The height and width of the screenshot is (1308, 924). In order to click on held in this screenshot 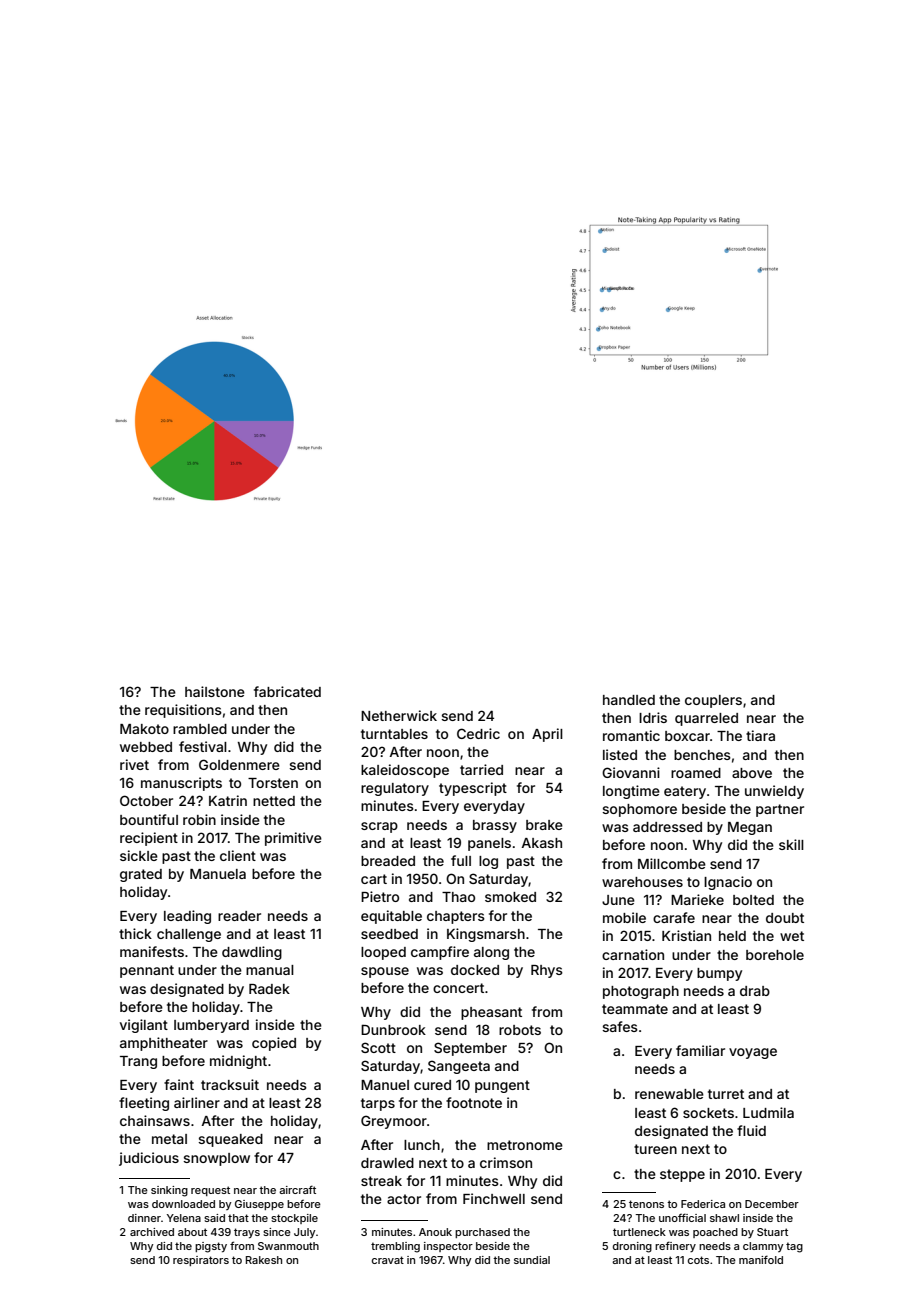, I will do `click(732, 936)`.
